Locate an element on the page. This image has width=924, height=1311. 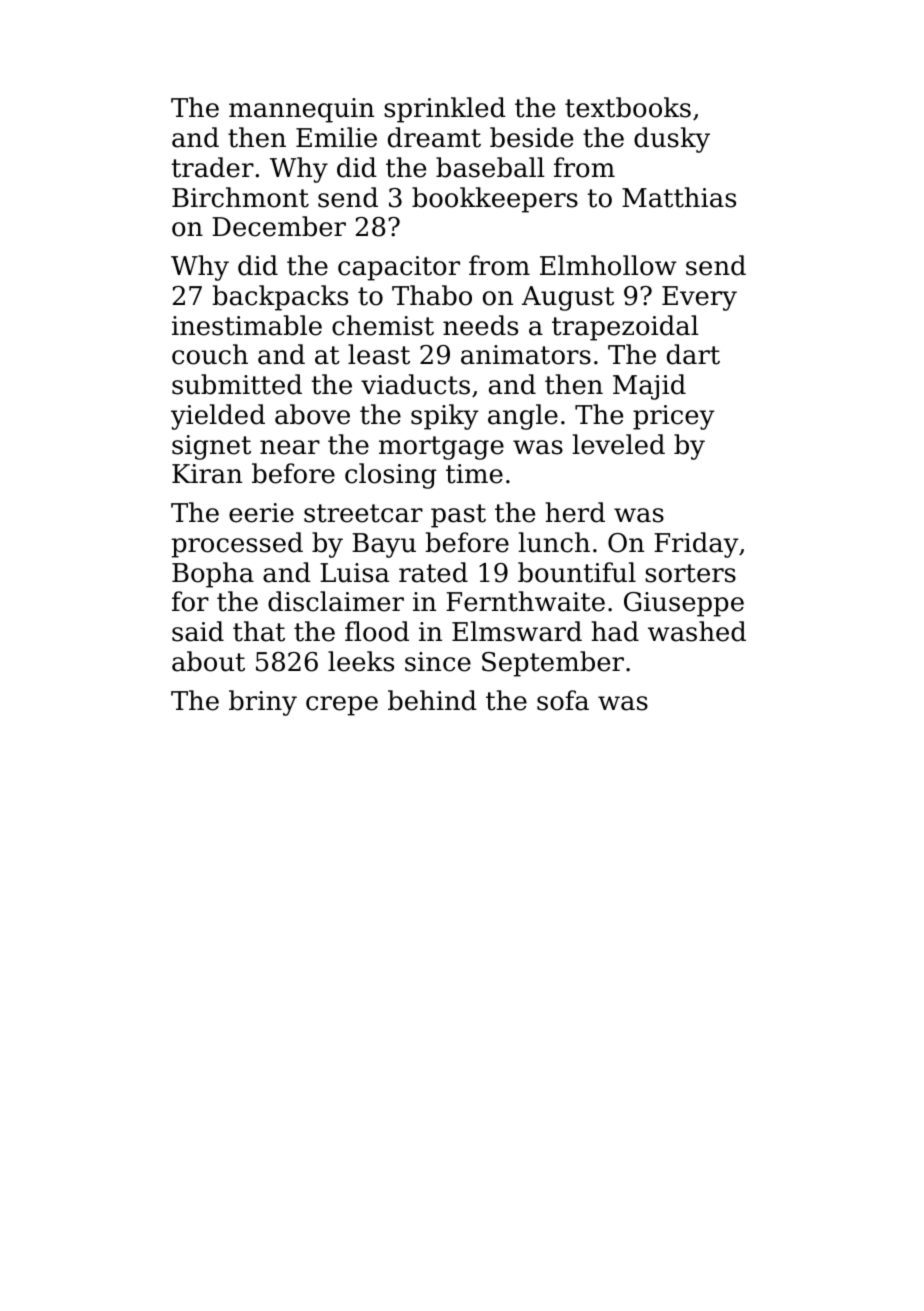
Bayu is located at coordinates (384, 545).
